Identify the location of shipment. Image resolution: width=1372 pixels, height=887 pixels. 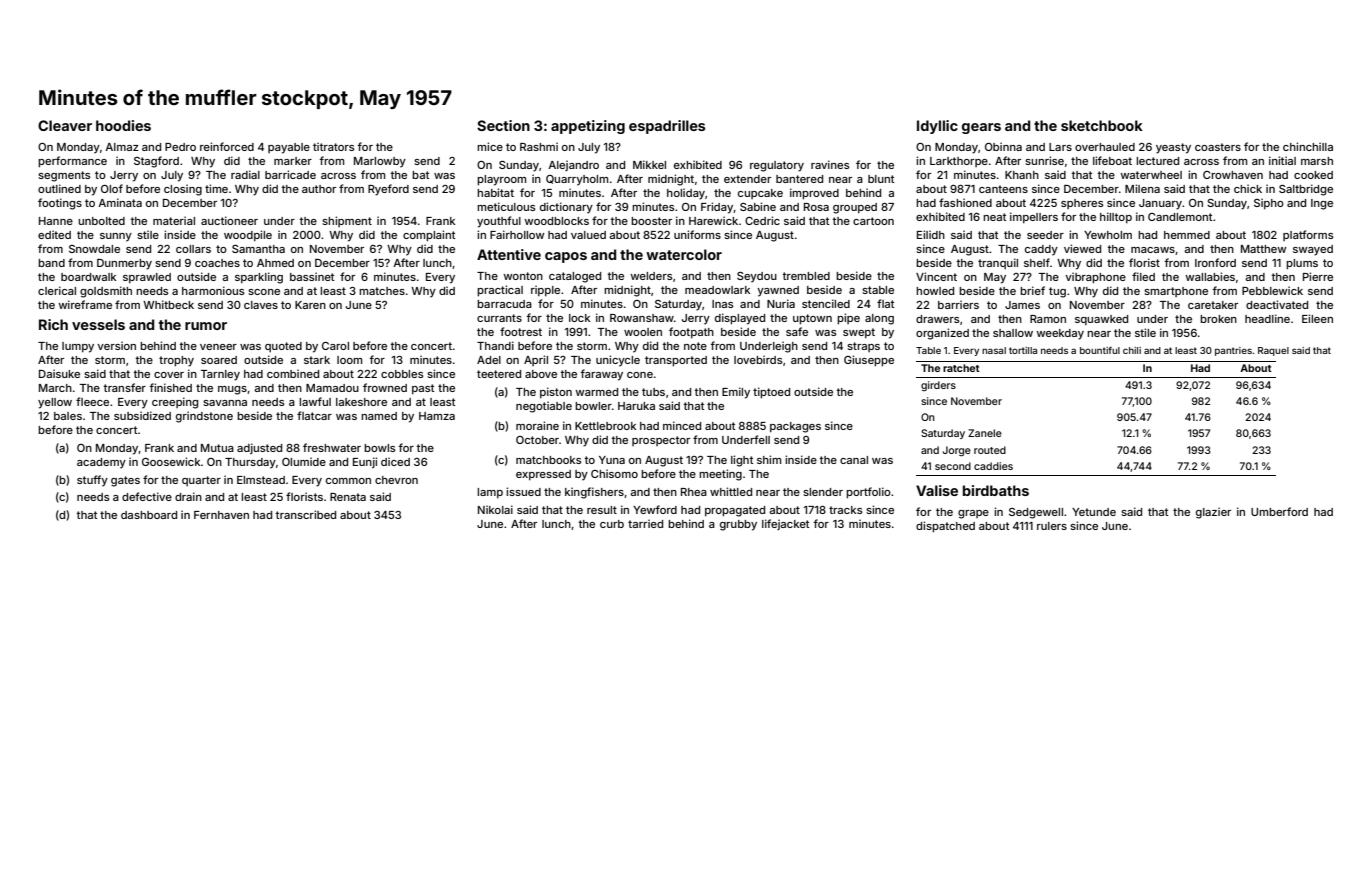
(347, 221).
